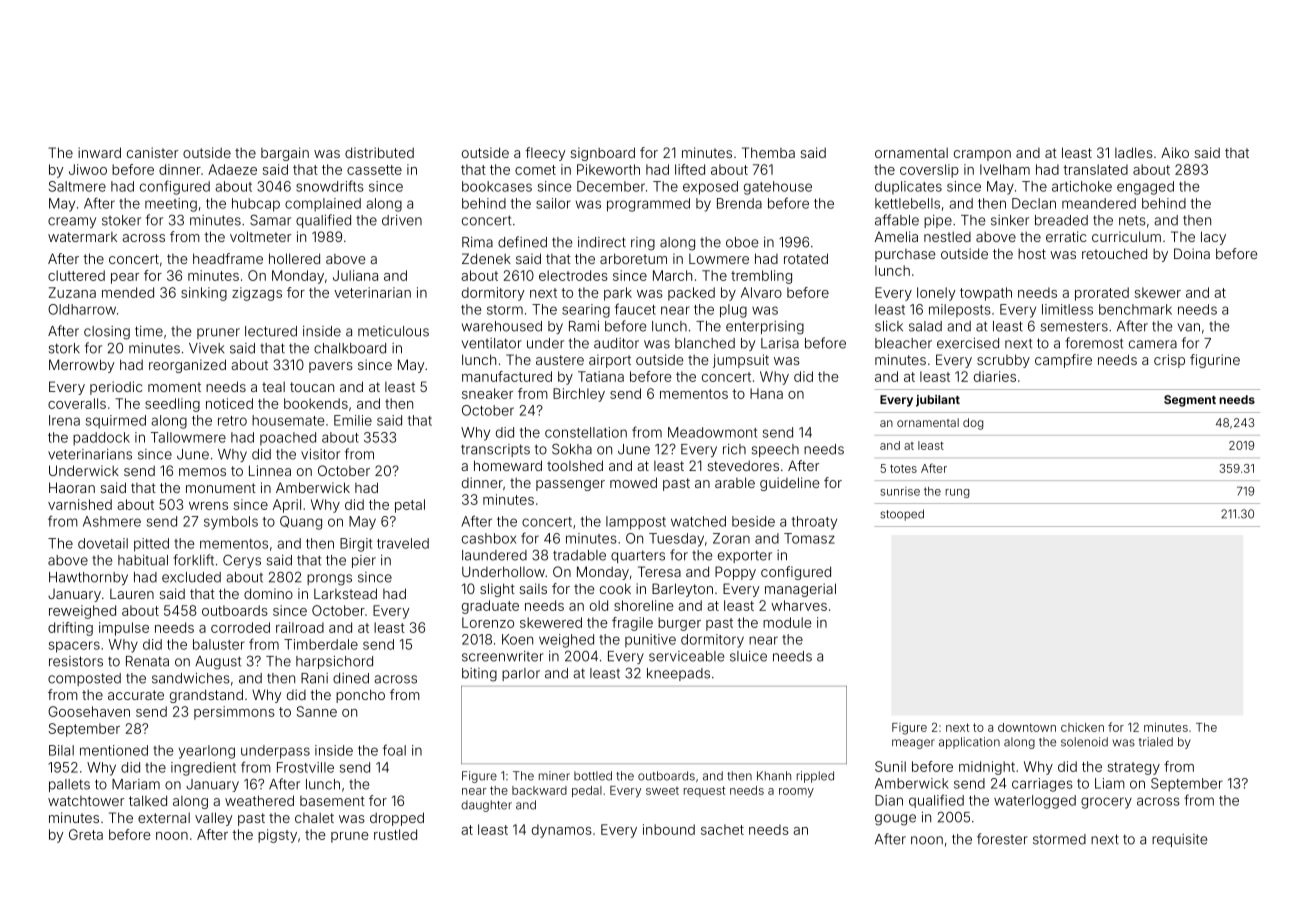 Image resolution: width=1308 pixels, height=924 pixels. Describe the element at coordinates (153, 152) in the document. I see `canister` at that location.
